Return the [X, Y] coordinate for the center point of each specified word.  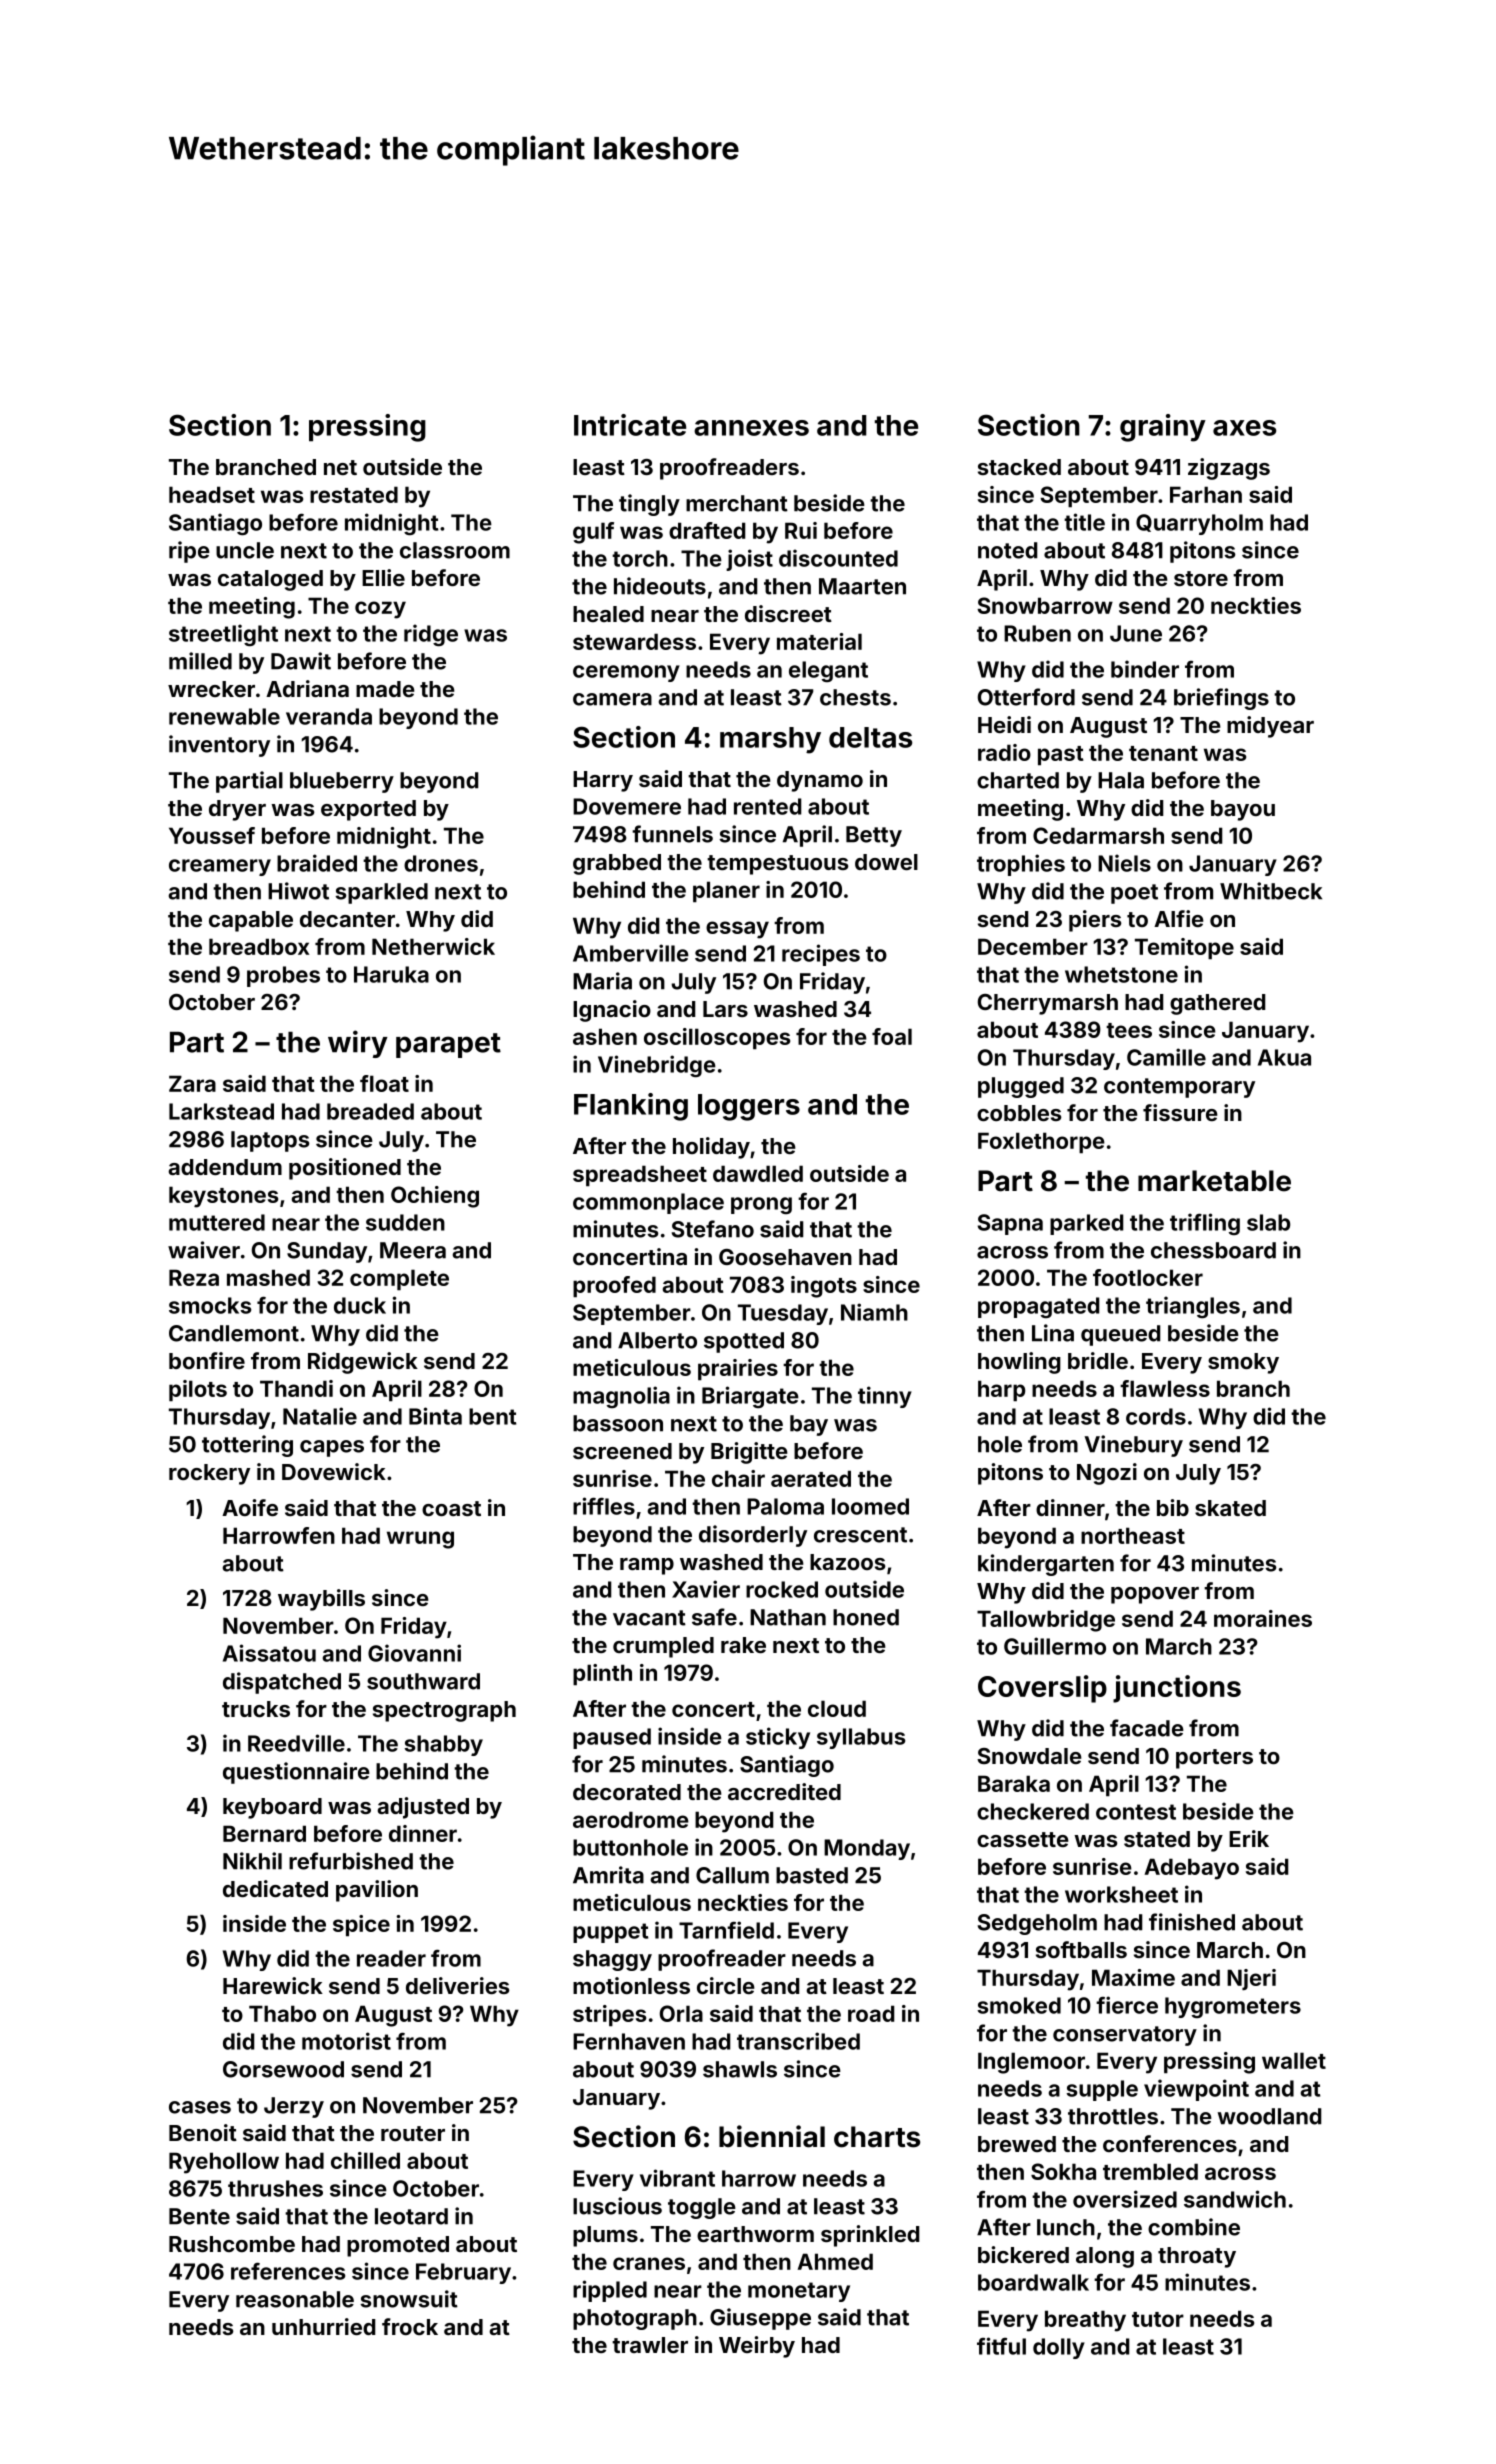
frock [410, 2326]
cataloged [270, 580]
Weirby [757, 2347]
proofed [614, 1286]
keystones [223, 1197]
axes [1244, 428]
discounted [838, 558]
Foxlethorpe [1041, 1142]
